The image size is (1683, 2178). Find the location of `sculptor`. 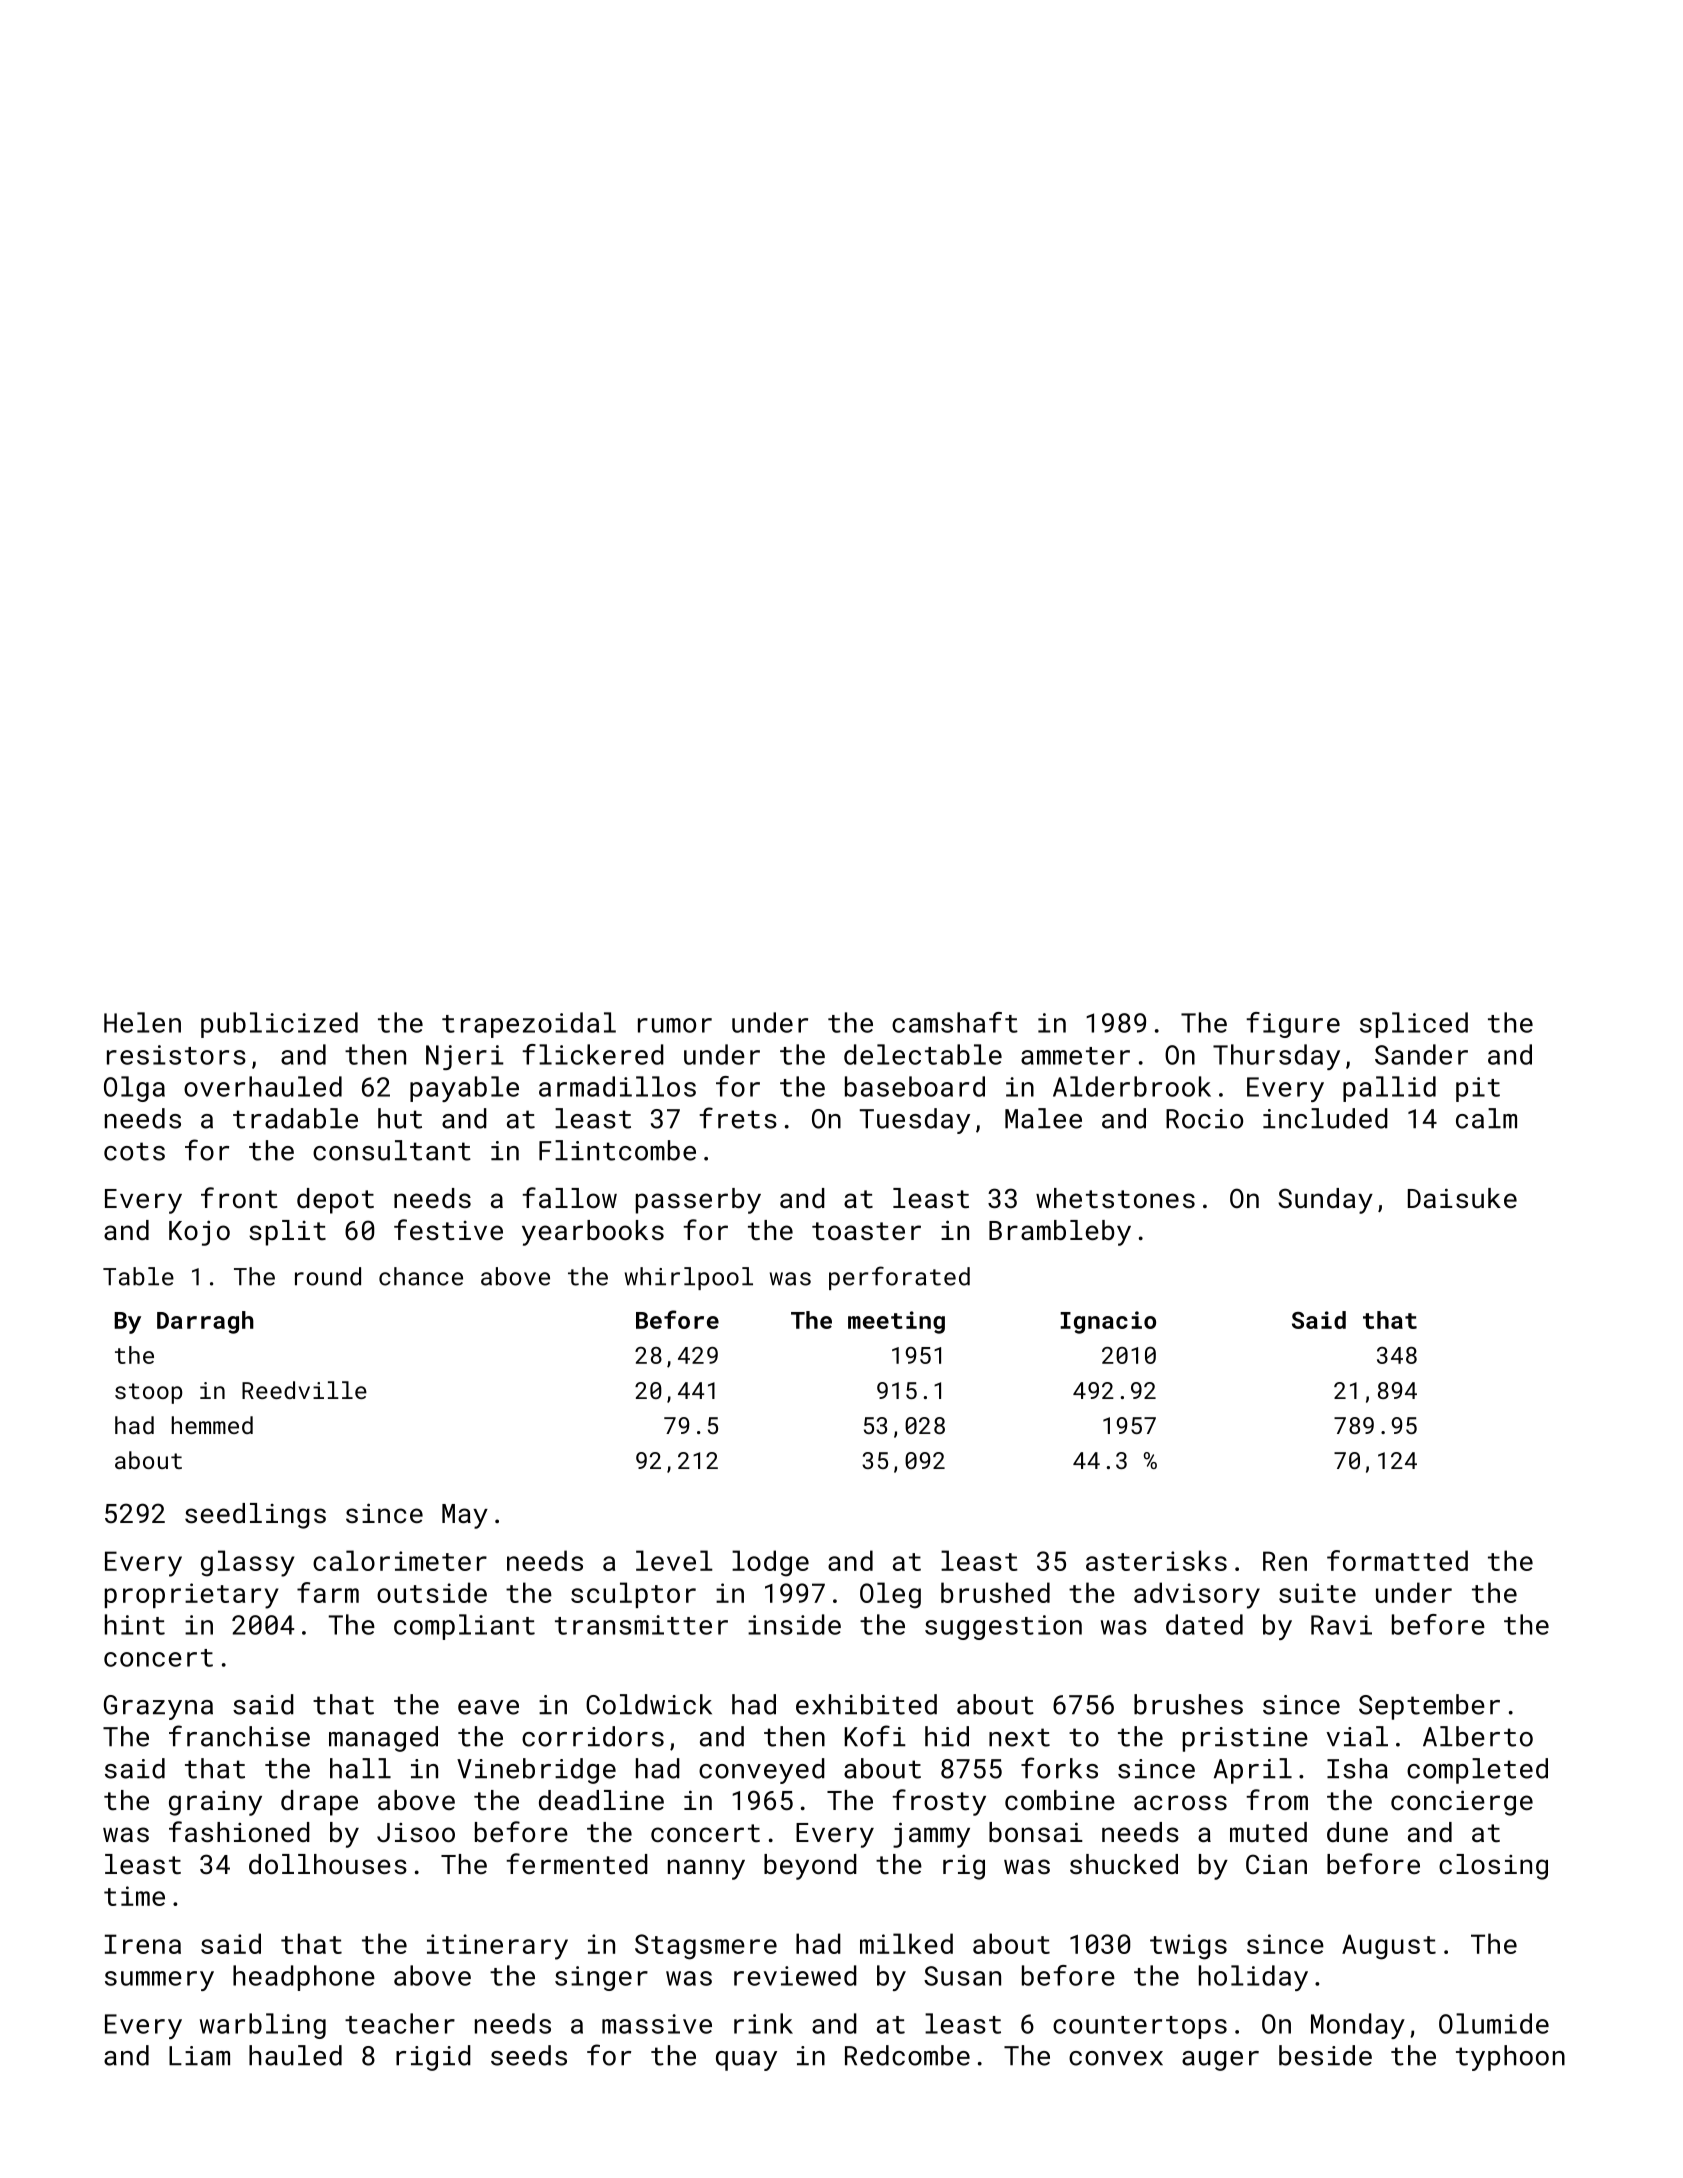

sculptor is located at coordinates (633, 1595).
